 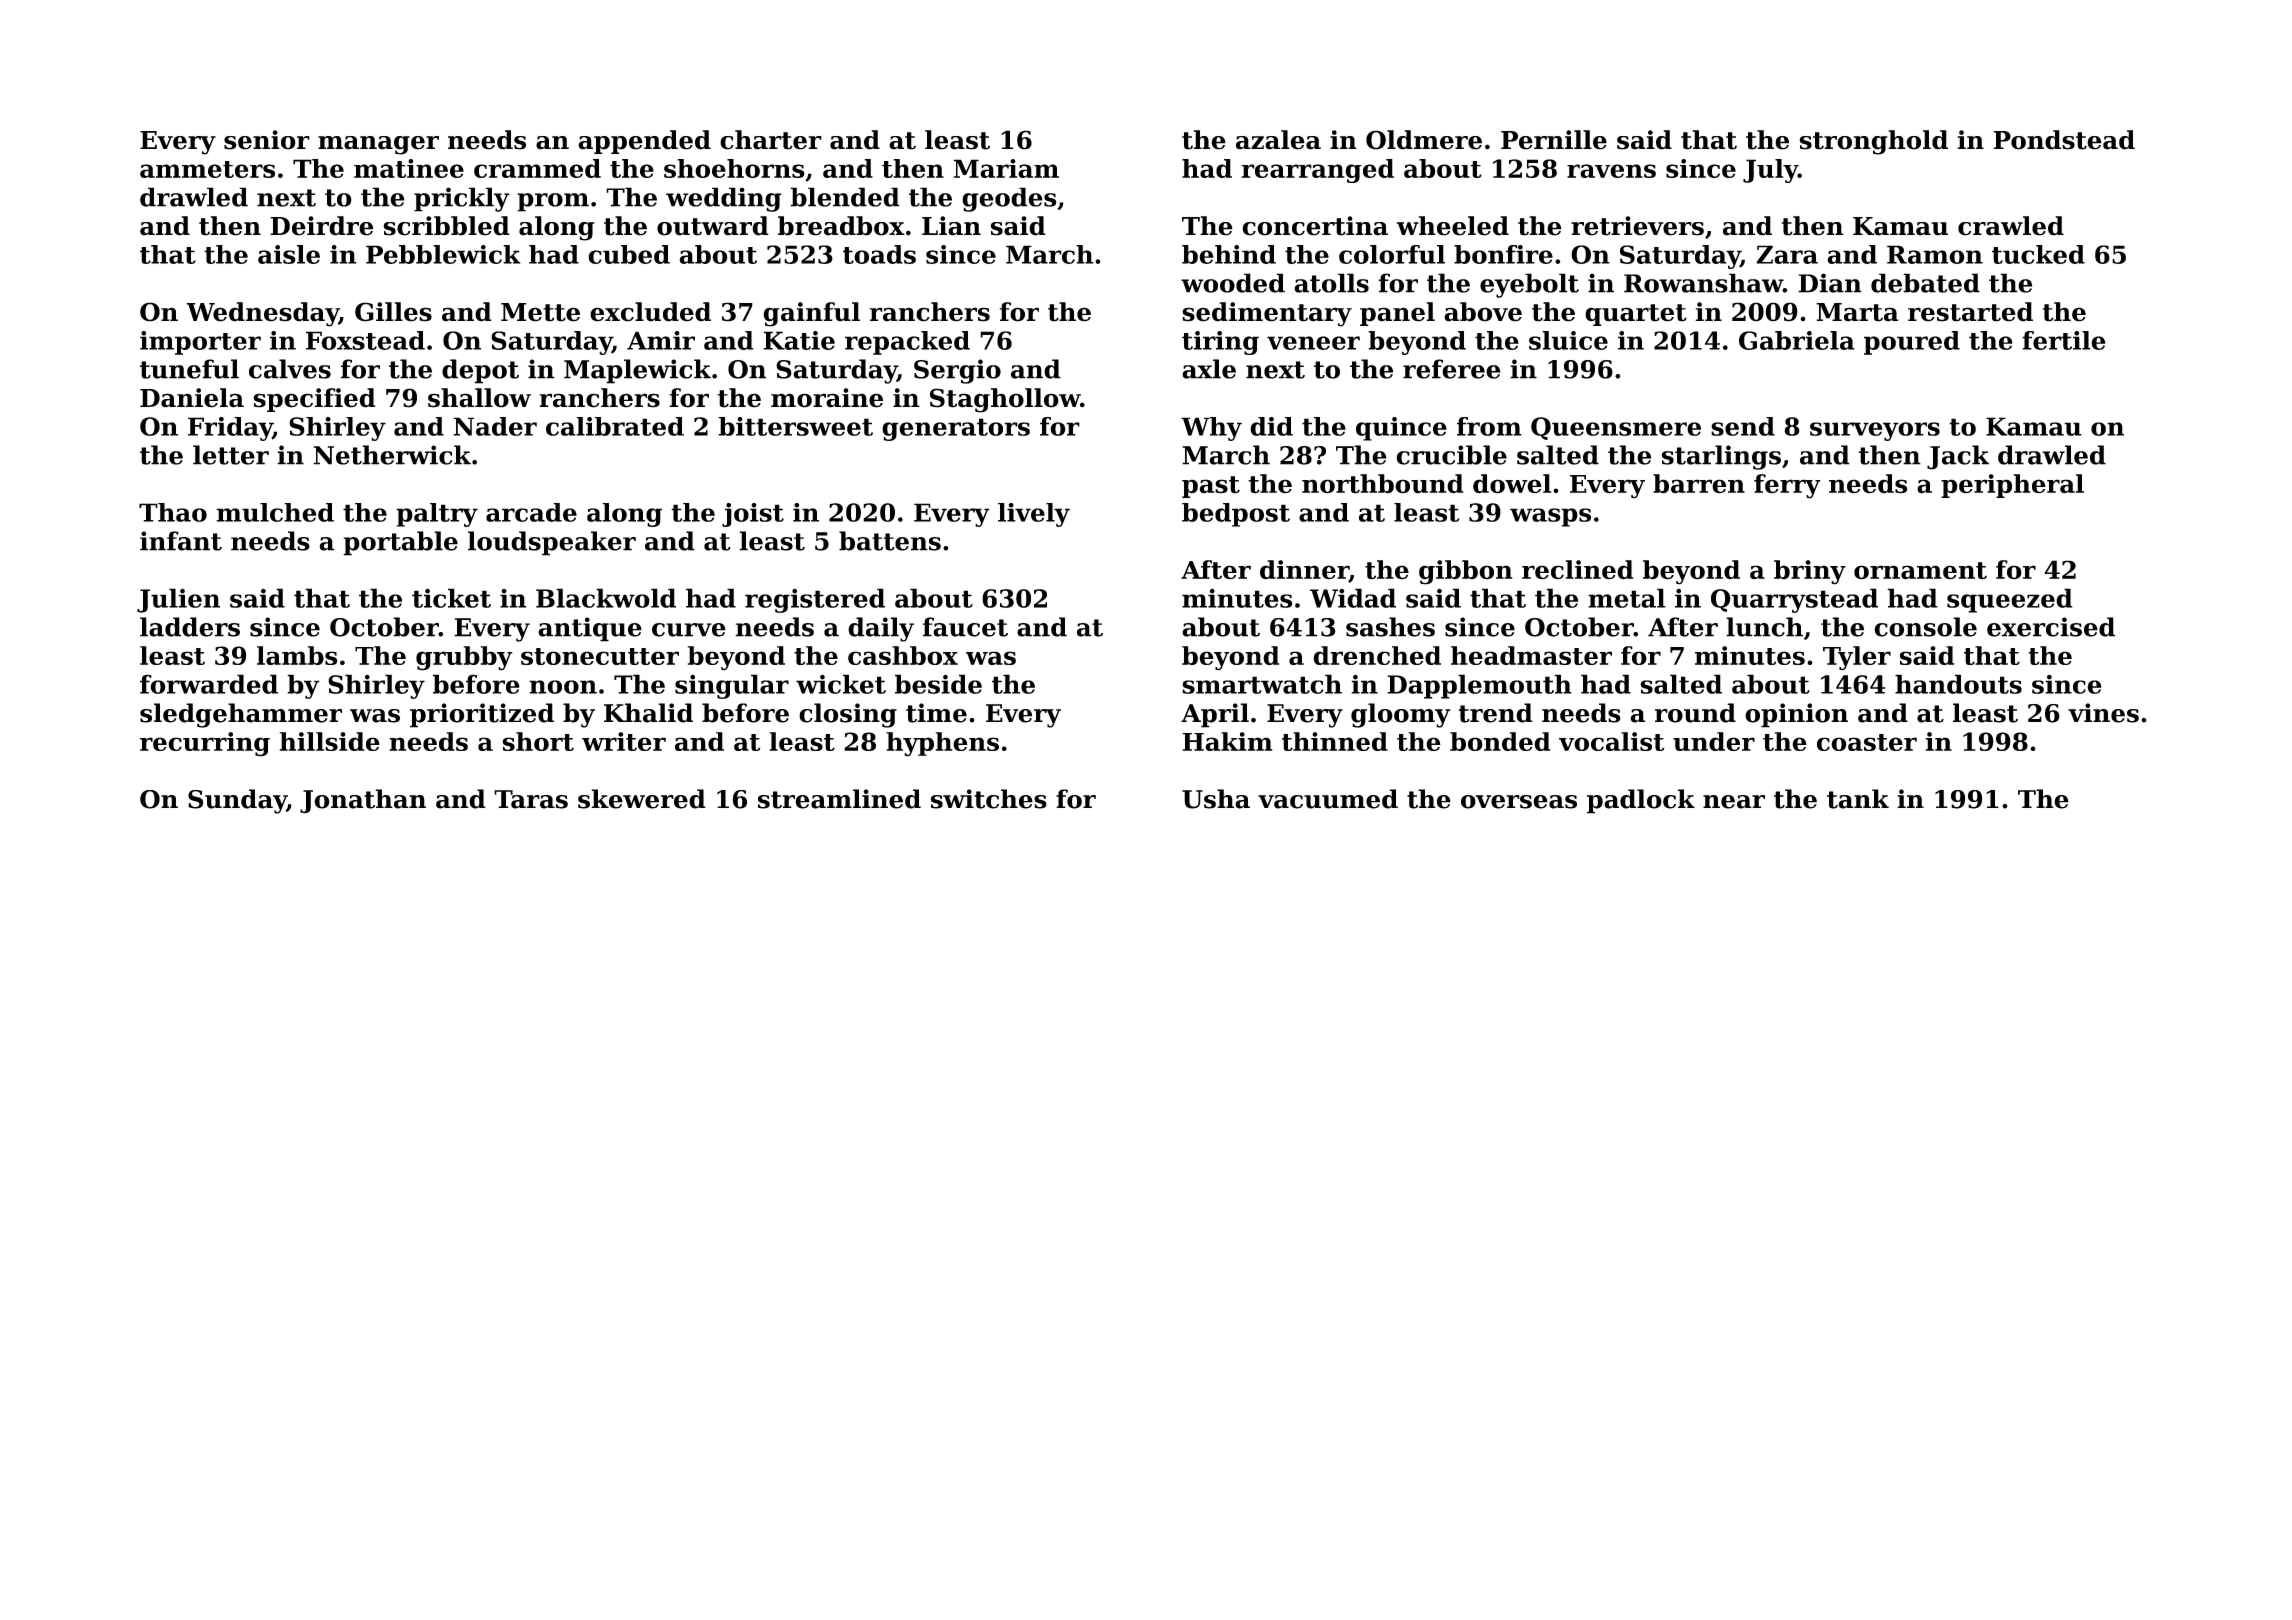 What do you see at coordinates (1925, 627) in the image?
I see `console` at bounding box center [1925, 627].
